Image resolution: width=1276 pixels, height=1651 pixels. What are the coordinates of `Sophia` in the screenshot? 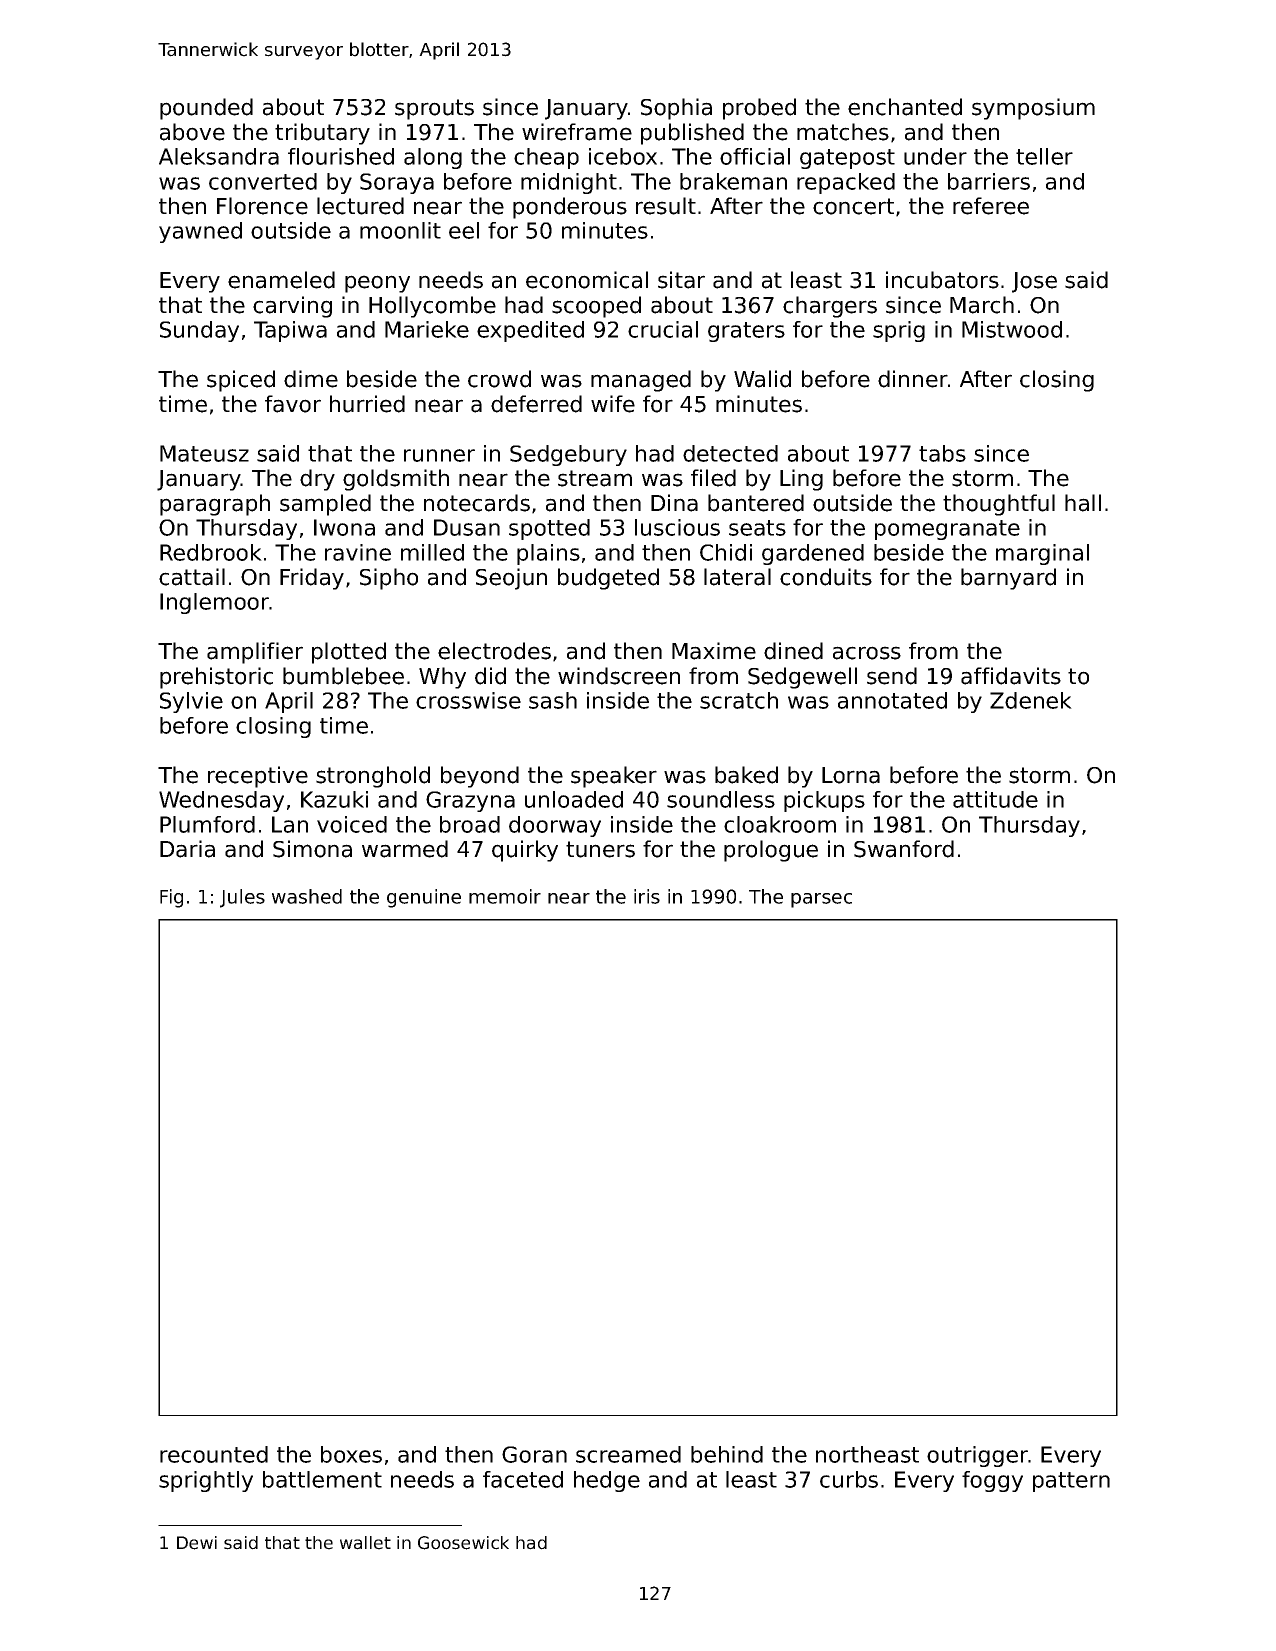 It's located at (676, 109).
